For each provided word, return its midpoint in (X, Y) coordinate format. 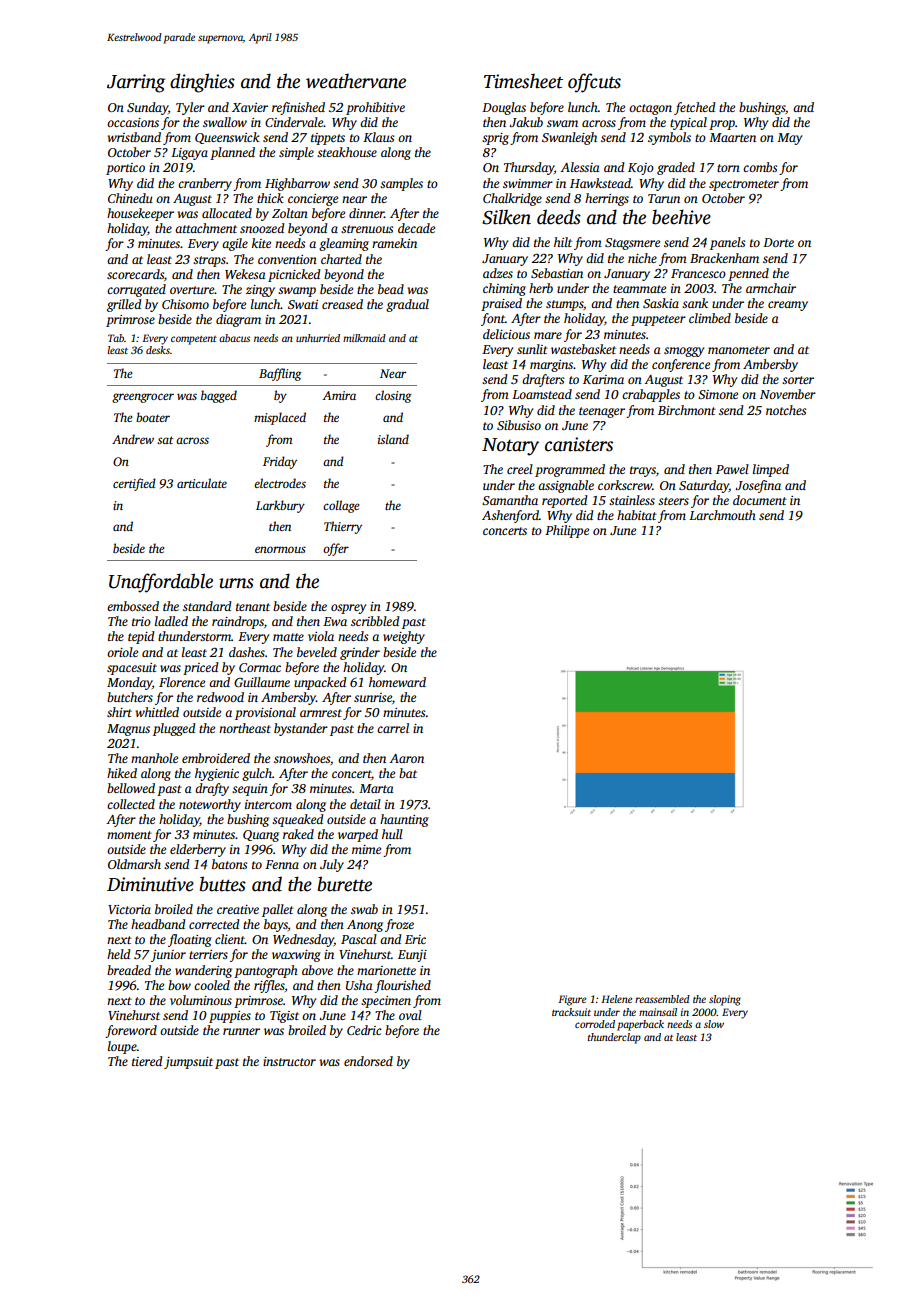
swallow (225, 122)
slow (714, 1024)
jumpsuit (188, 1063)
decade (416, 228)
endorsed (368, 1061)
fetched (695, 108)
